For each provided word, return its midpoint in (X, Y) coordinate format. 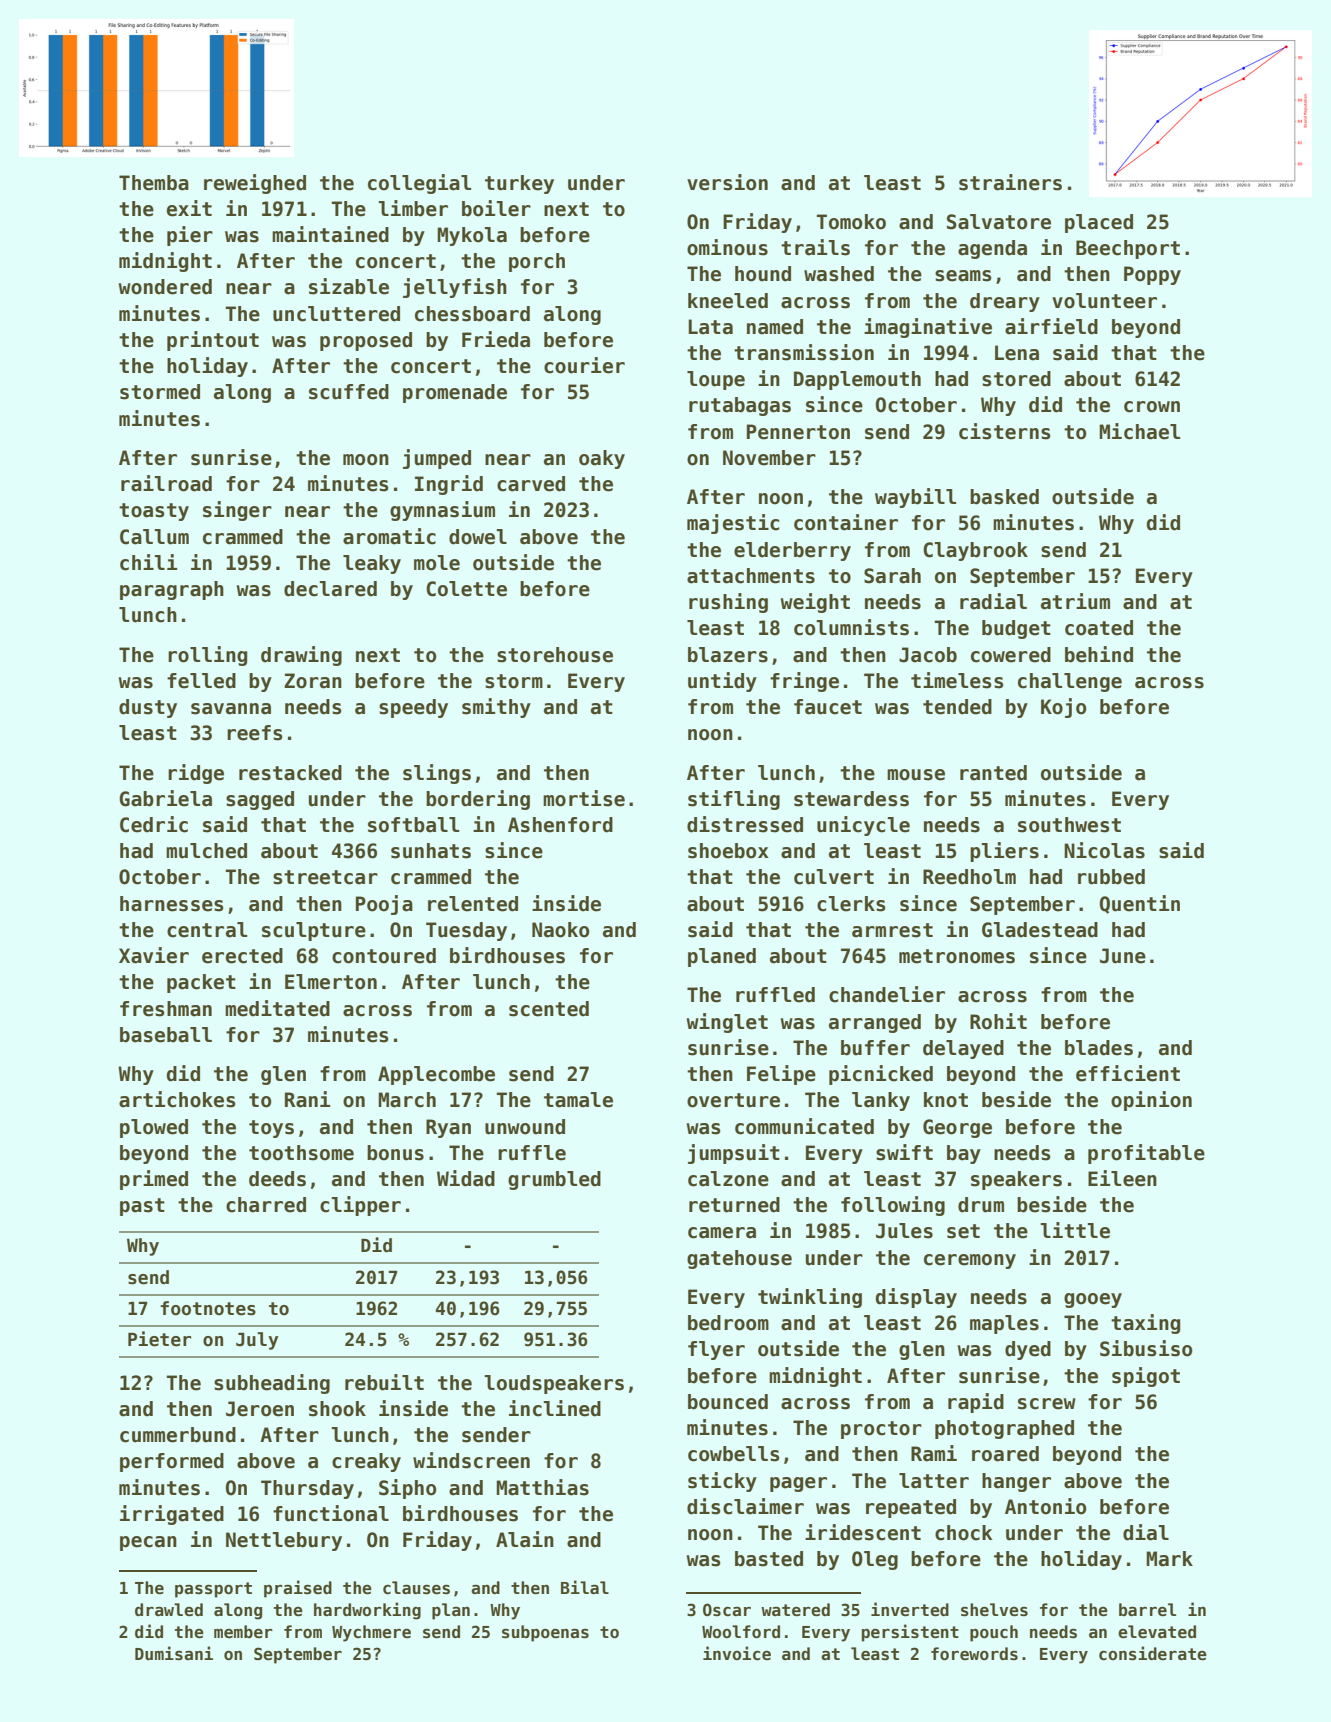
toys (271, 1129)
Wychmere (371, 1633)
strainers (1010, 182)
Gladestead (1040, 930)
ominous (727, 247)
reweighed (255, 184)
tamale (578, 1100)
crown (1152, 407)
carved (531, 484)
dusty (148, 708)
